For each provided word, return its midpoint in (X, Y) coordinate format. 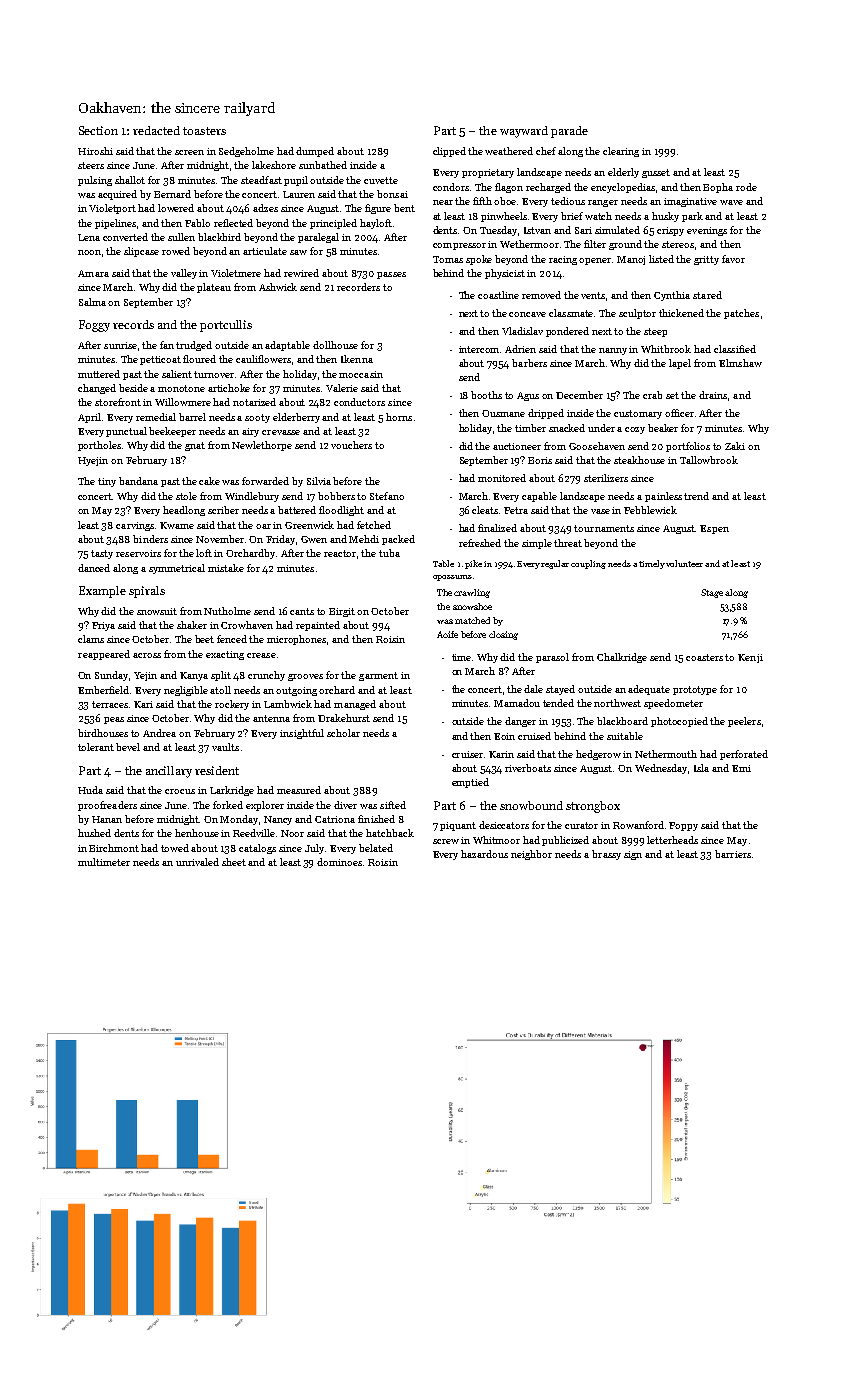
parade (569, 132)
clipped (449, 152)
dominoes (339, 862)
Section (98, 130)
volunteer (684, 563)
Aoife (447, 634)
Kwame (177, 525)
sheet (234, 862)
